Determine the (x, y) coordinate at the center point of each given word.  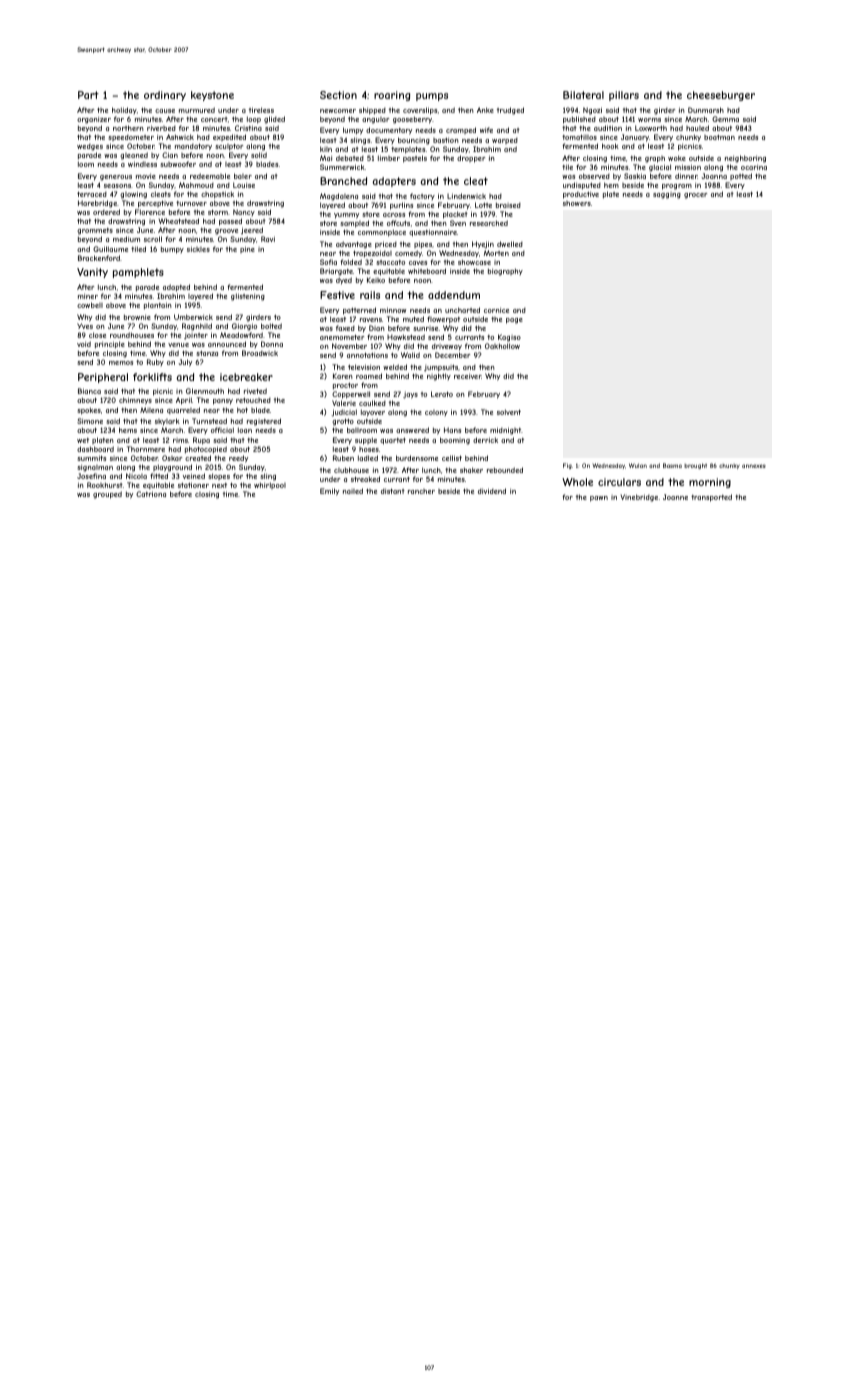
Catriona (151, 494)
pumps (432, 97)
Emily (329, 492)
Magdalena (339, 197)
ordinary (165, 96)
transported (711, 498)
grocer (695, 196)
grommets (95, 231)
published (579, 120)
